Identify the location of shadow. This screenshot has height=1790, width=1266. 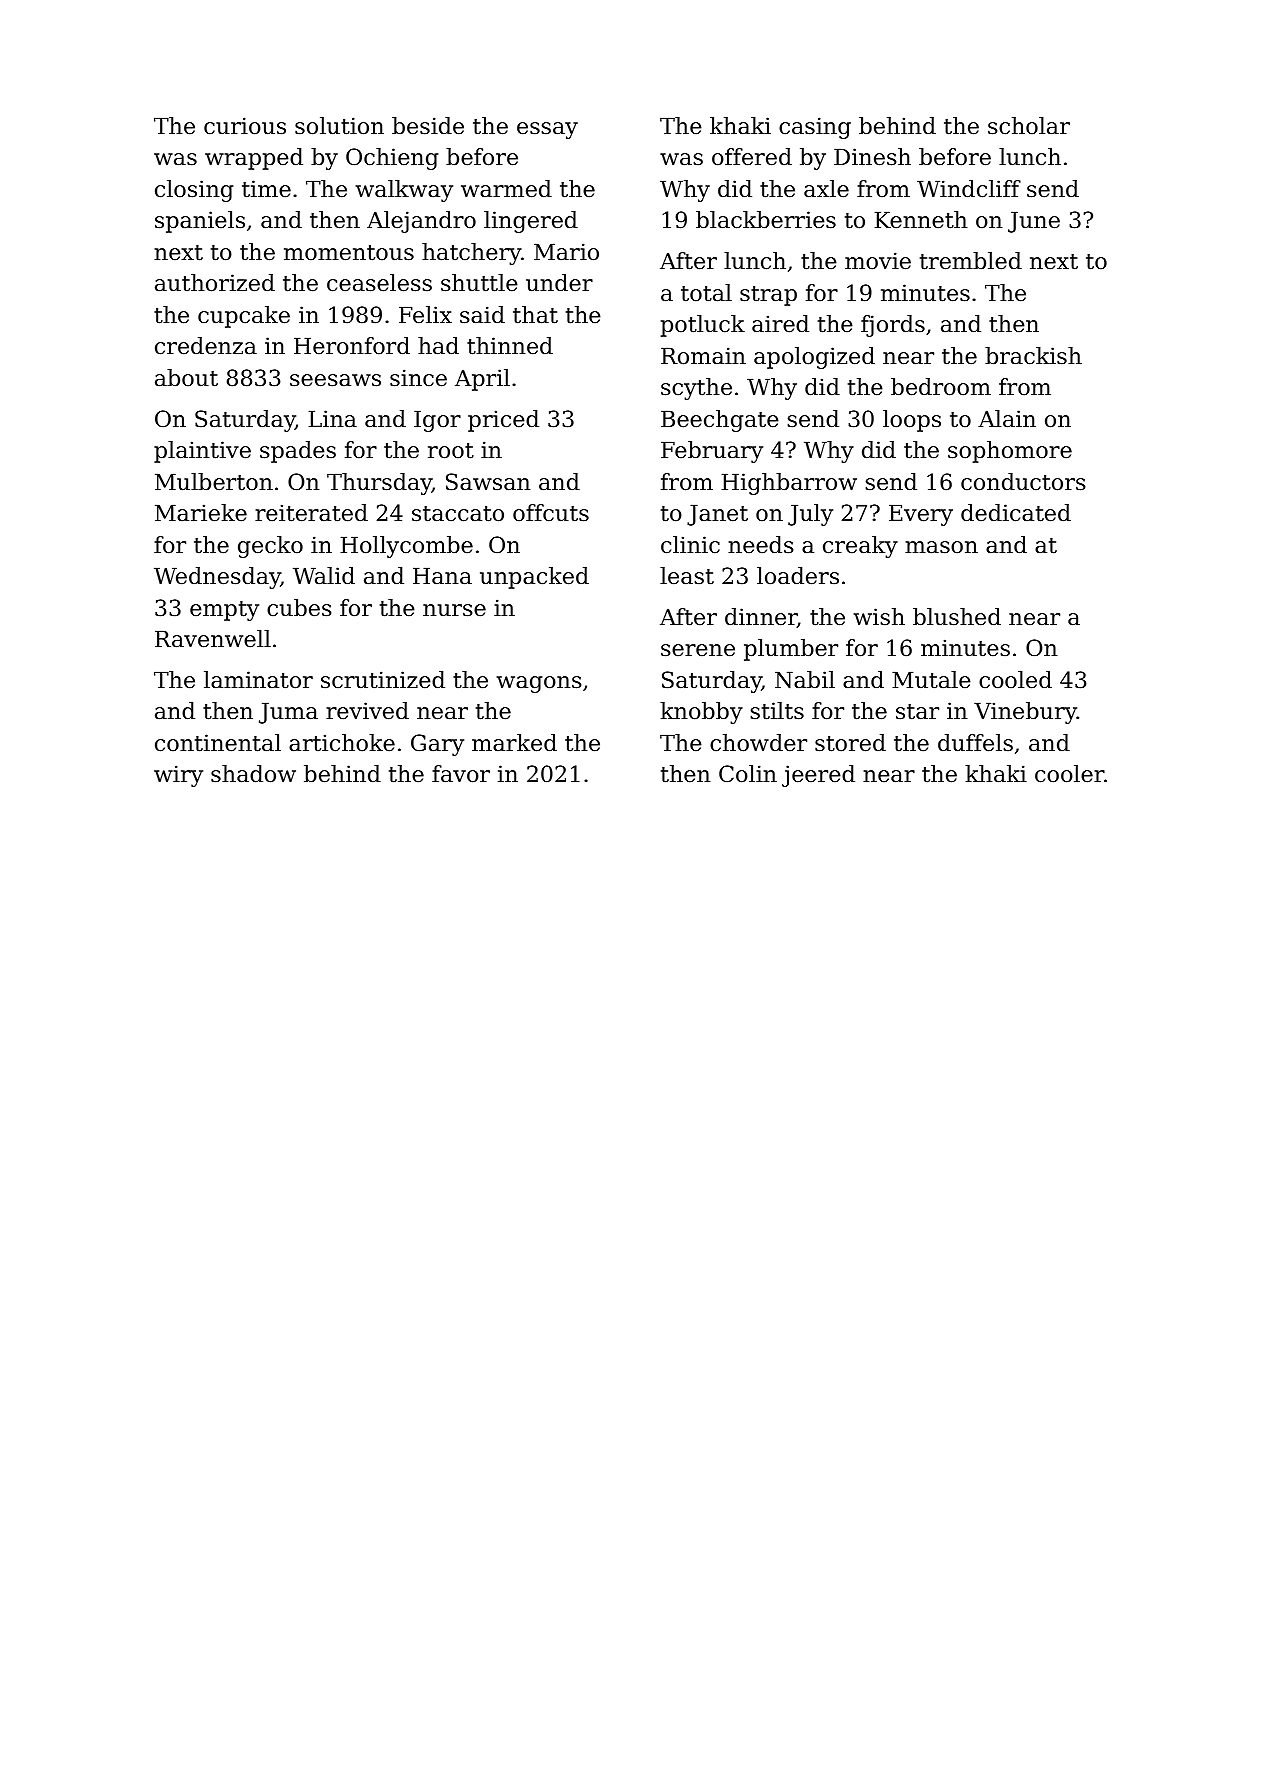
(253, 774).
